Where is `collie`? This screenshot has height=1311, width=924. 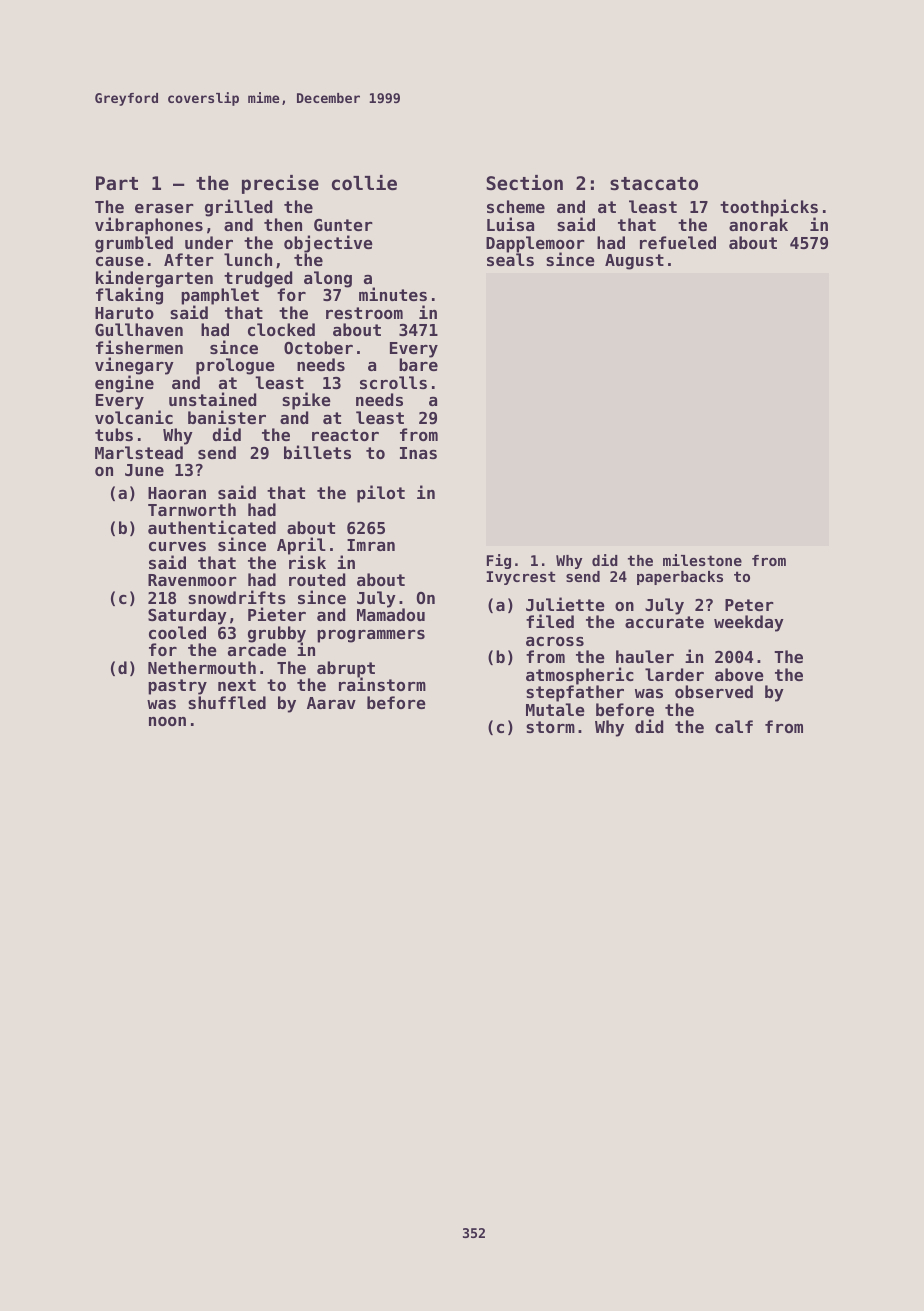
collie is located at coordinates (364, 182).
